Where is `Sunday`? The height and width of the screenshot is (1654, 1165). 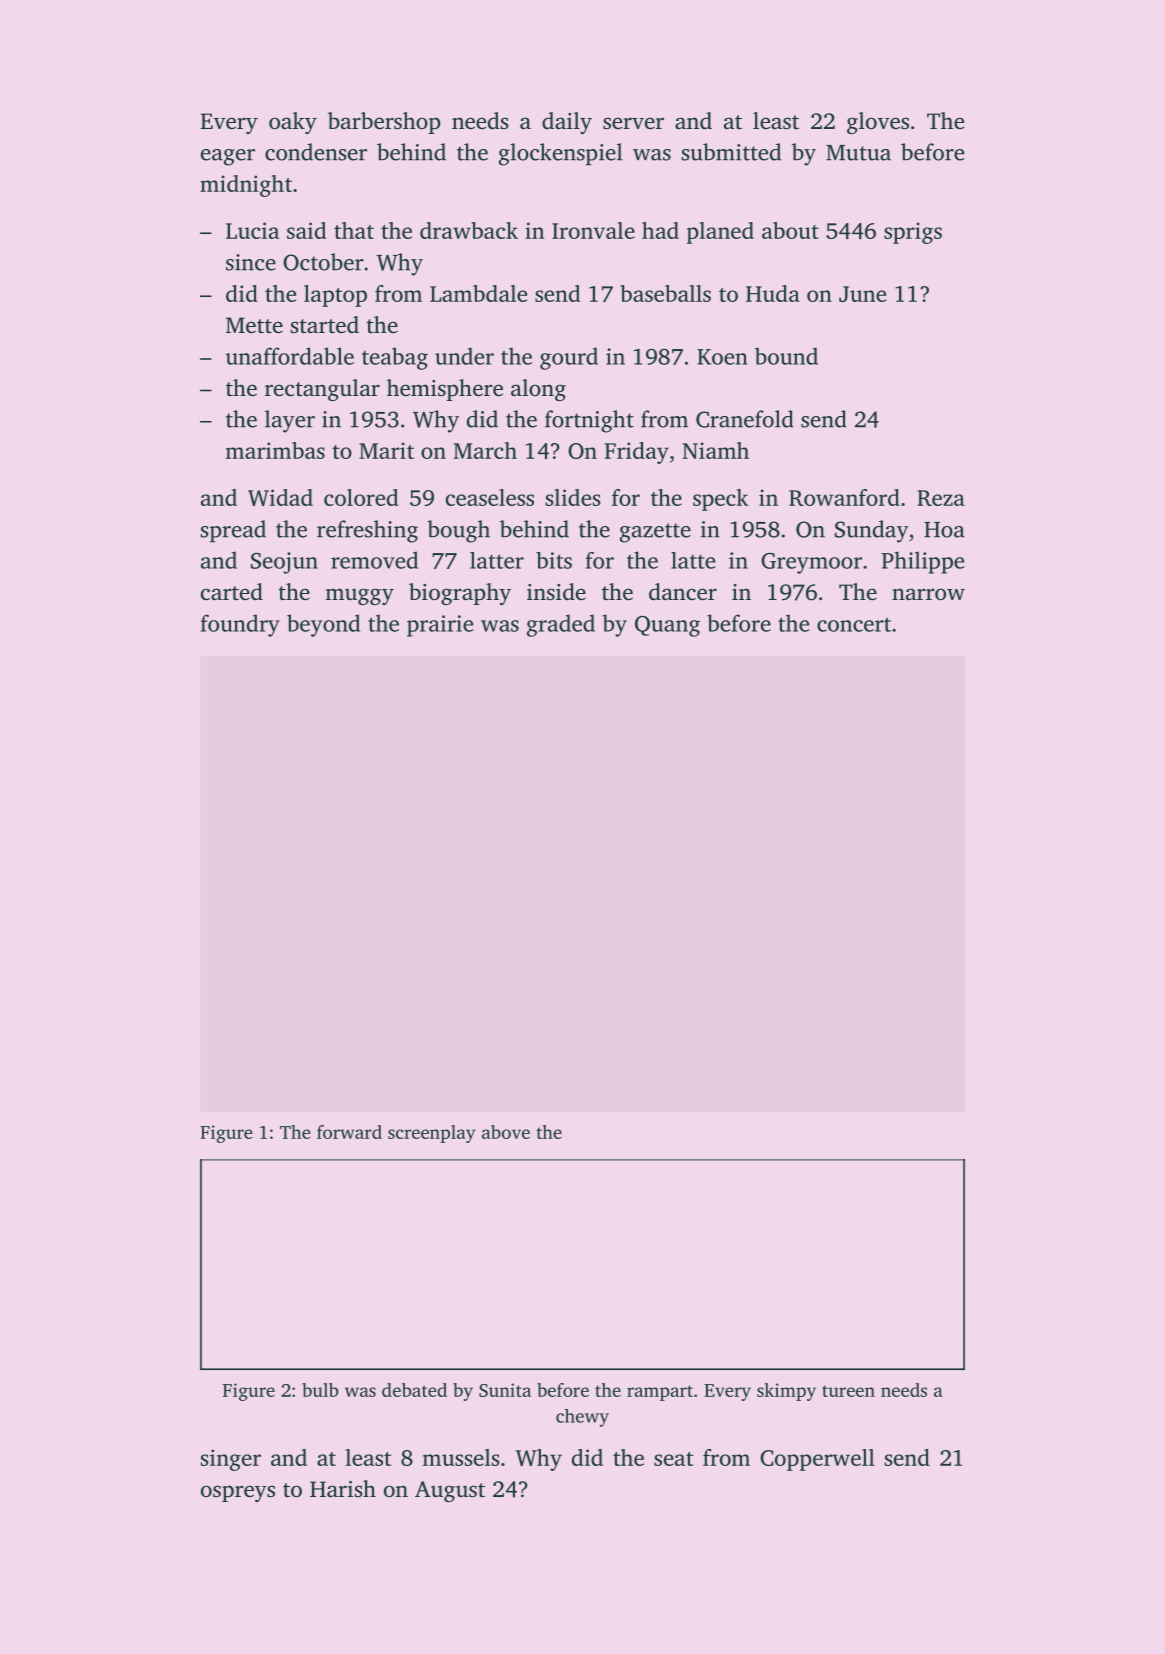 Sunday is located at coordinates (872, 531).
